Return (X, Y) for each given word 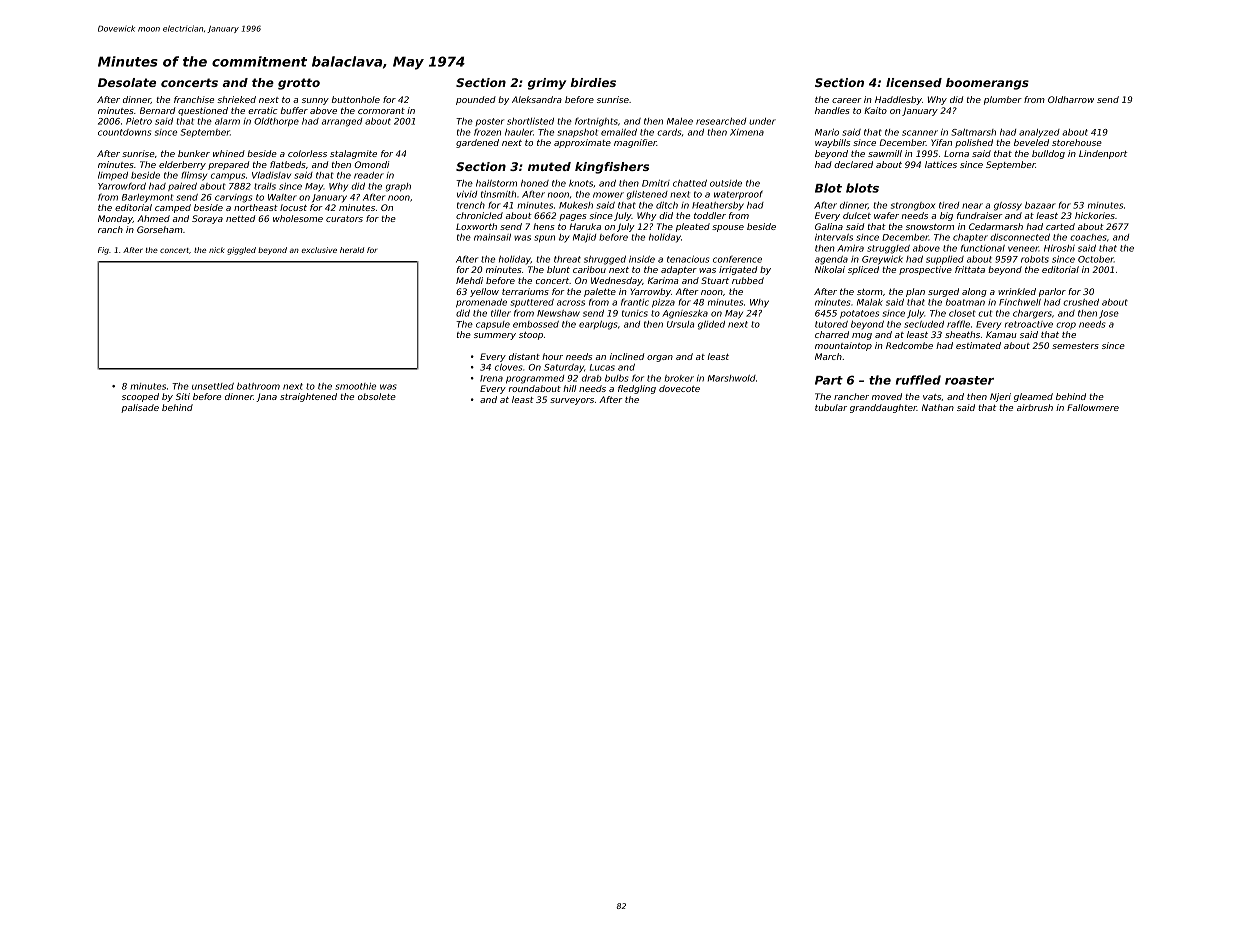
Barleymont (147, 198)
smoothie (355, 386)
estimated (978, 345)
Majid (584, 238)
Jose (1109, 314)
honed (535, 183)
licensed (914, 82)
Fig (103, 251)
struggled (888, 249)
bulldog (1048, 154)
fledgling (637, 389)
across (571, 303)
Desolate (127, 82)
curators (344, 219)
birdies (593, 82)
